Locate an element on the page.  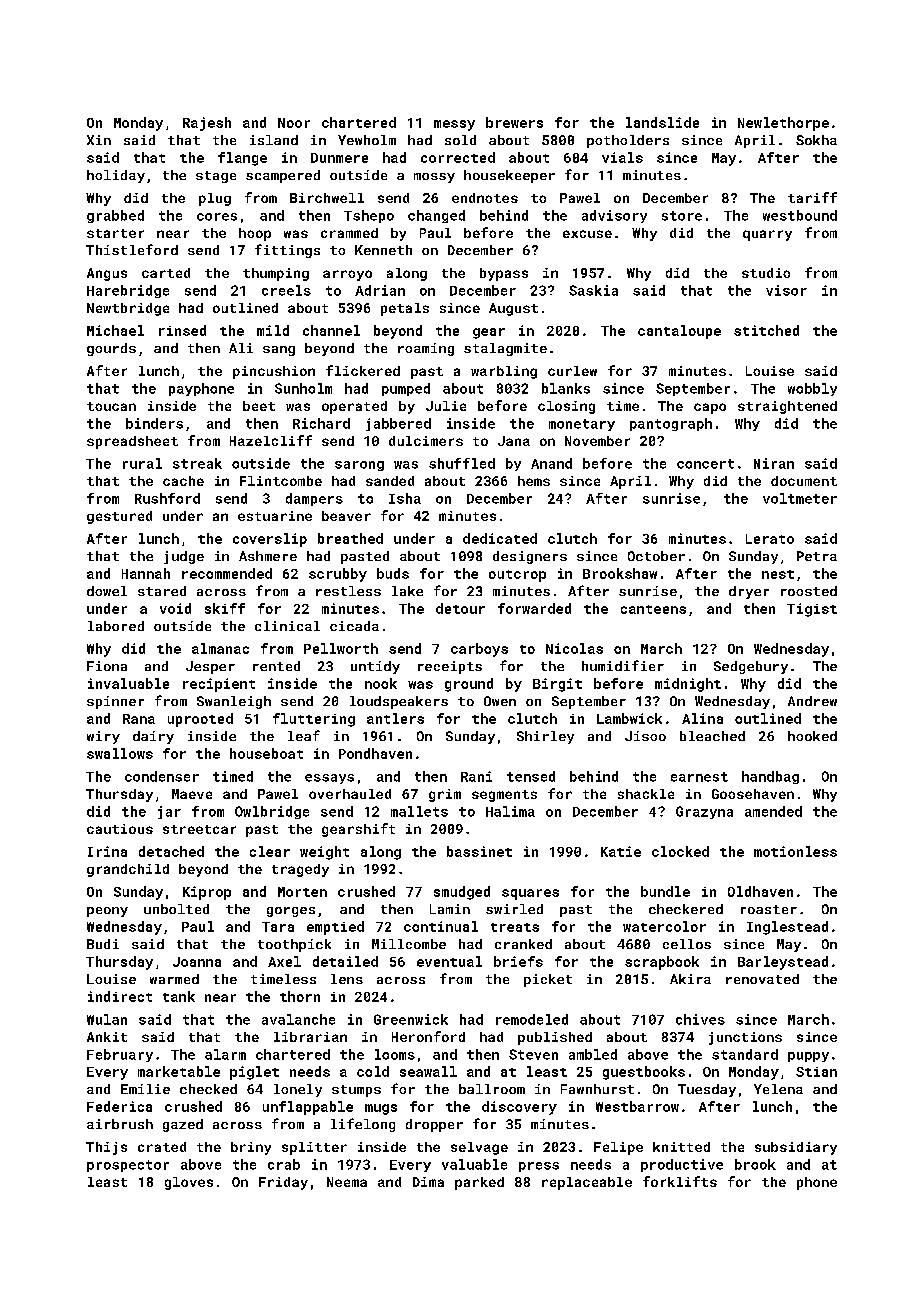
westbound is located at coordinates (800, 215).
